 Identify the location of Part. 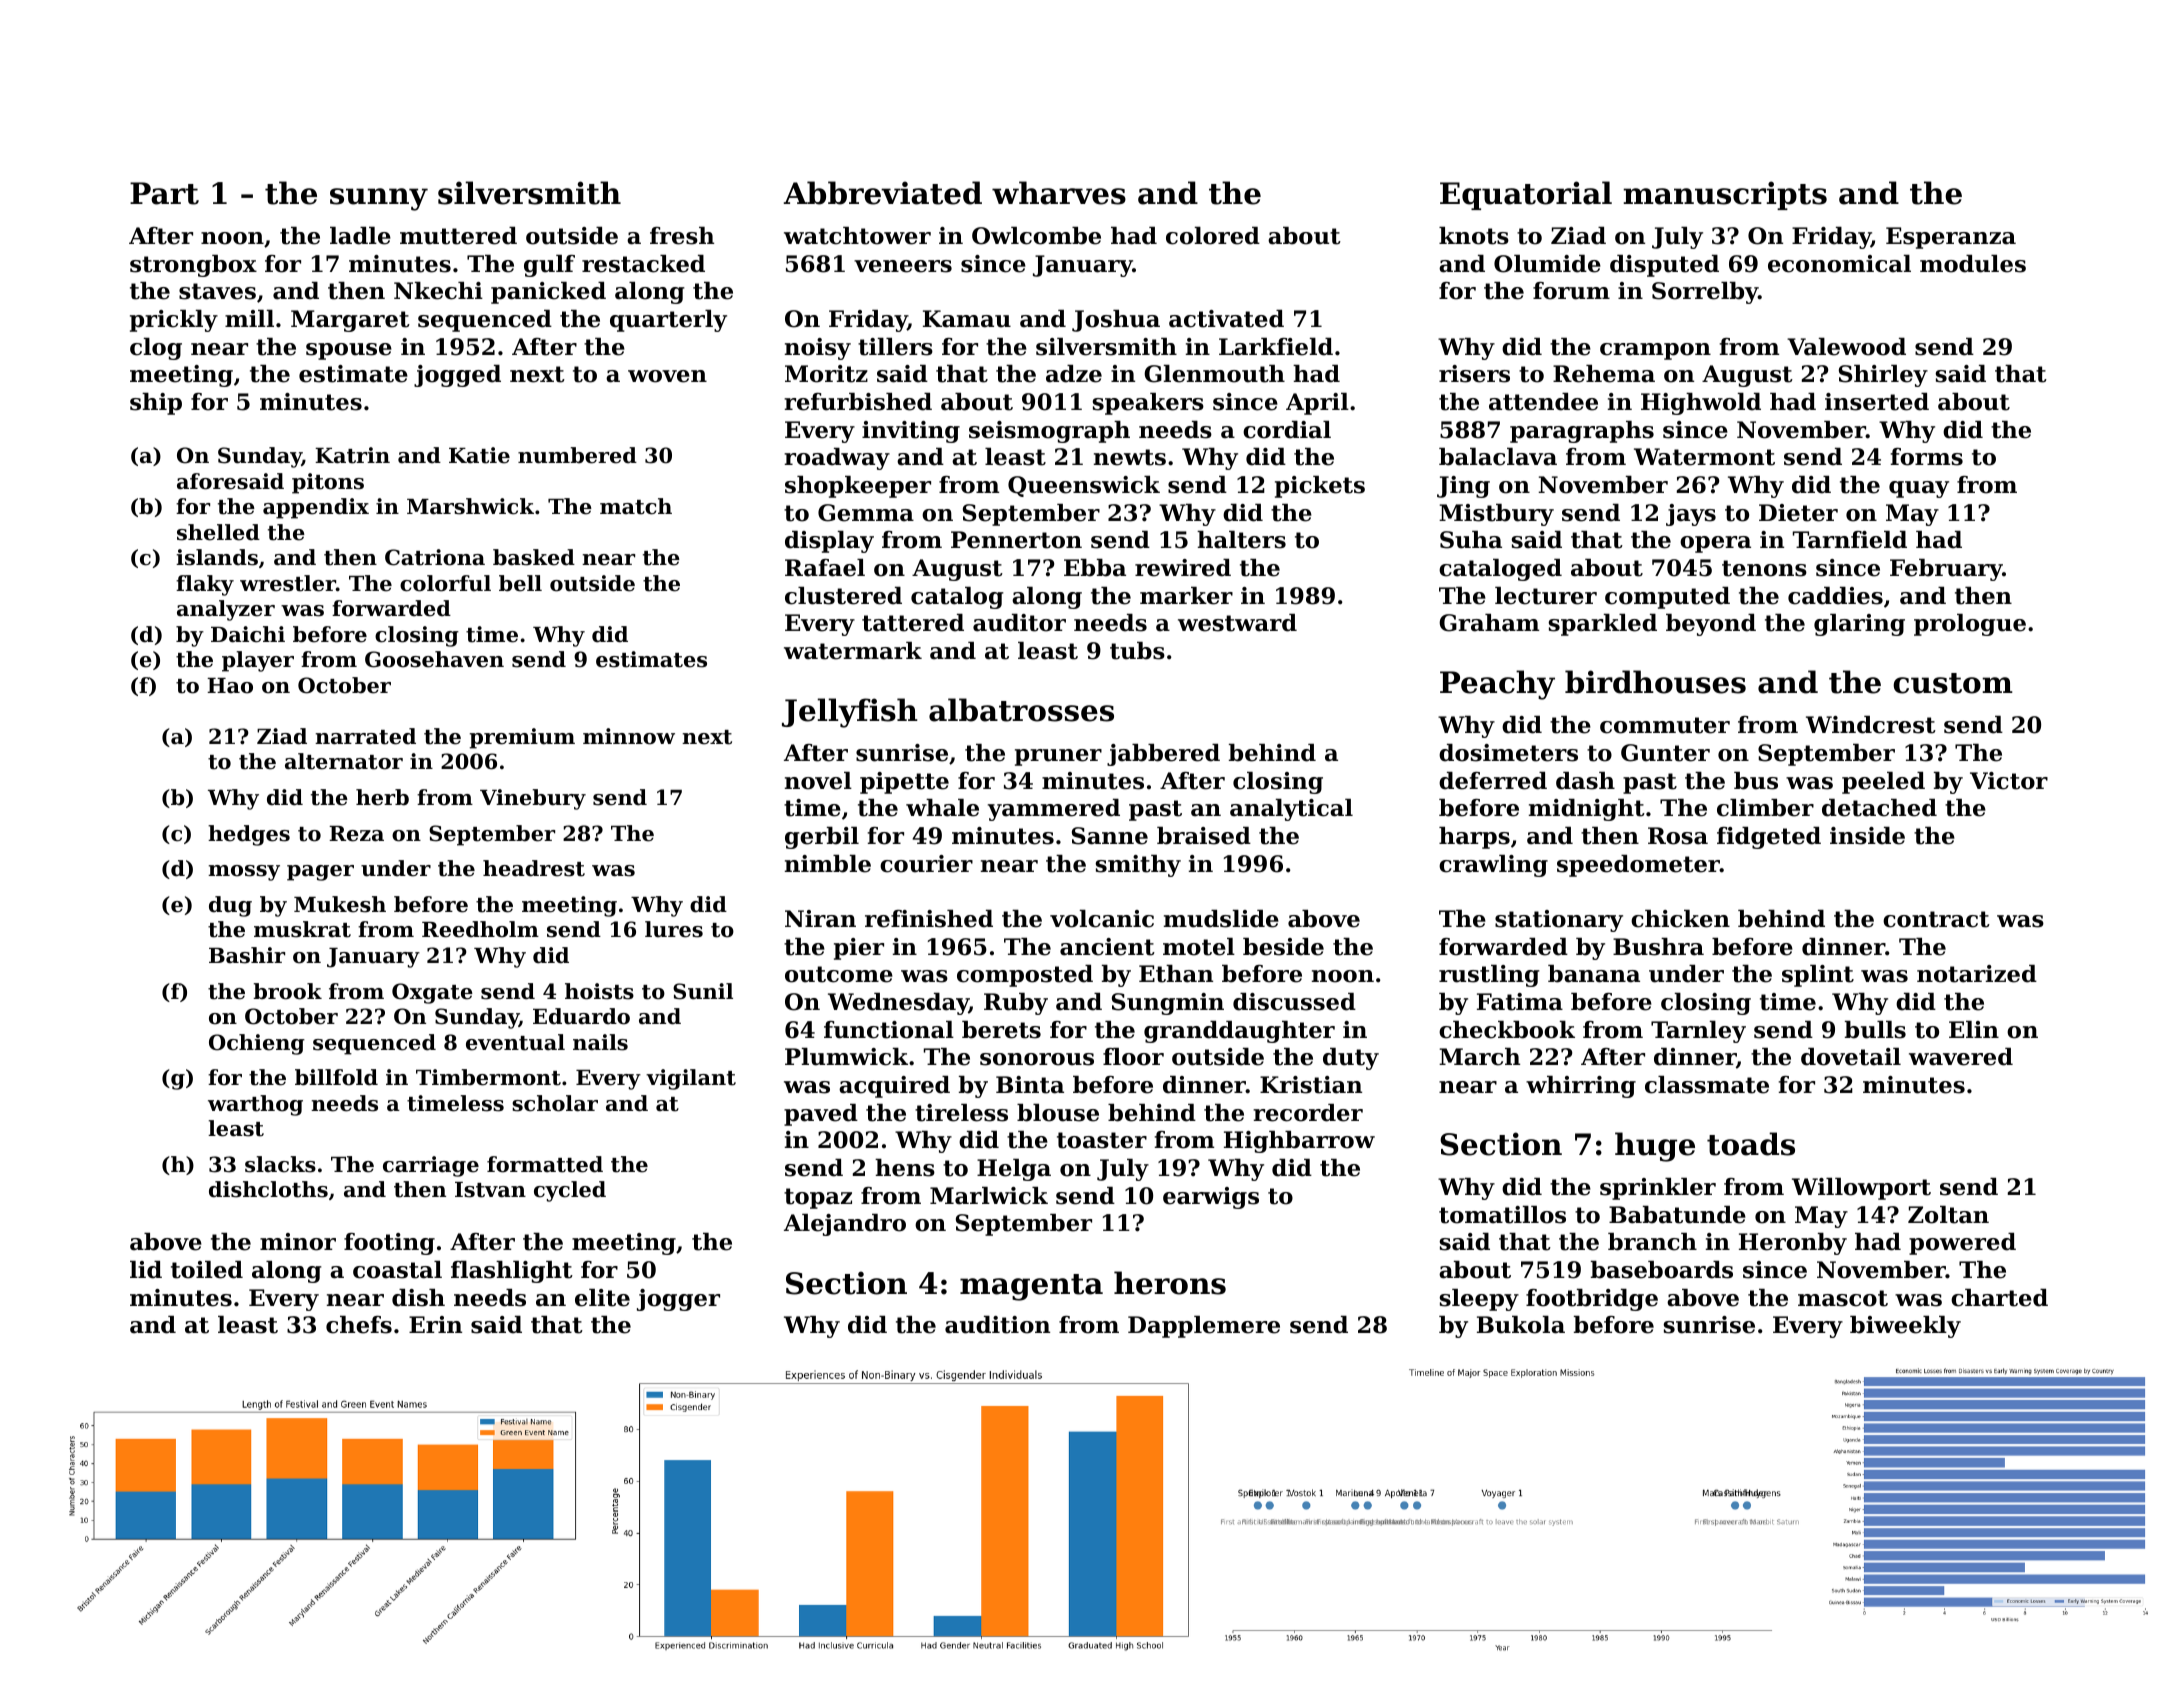
(164, 193).
